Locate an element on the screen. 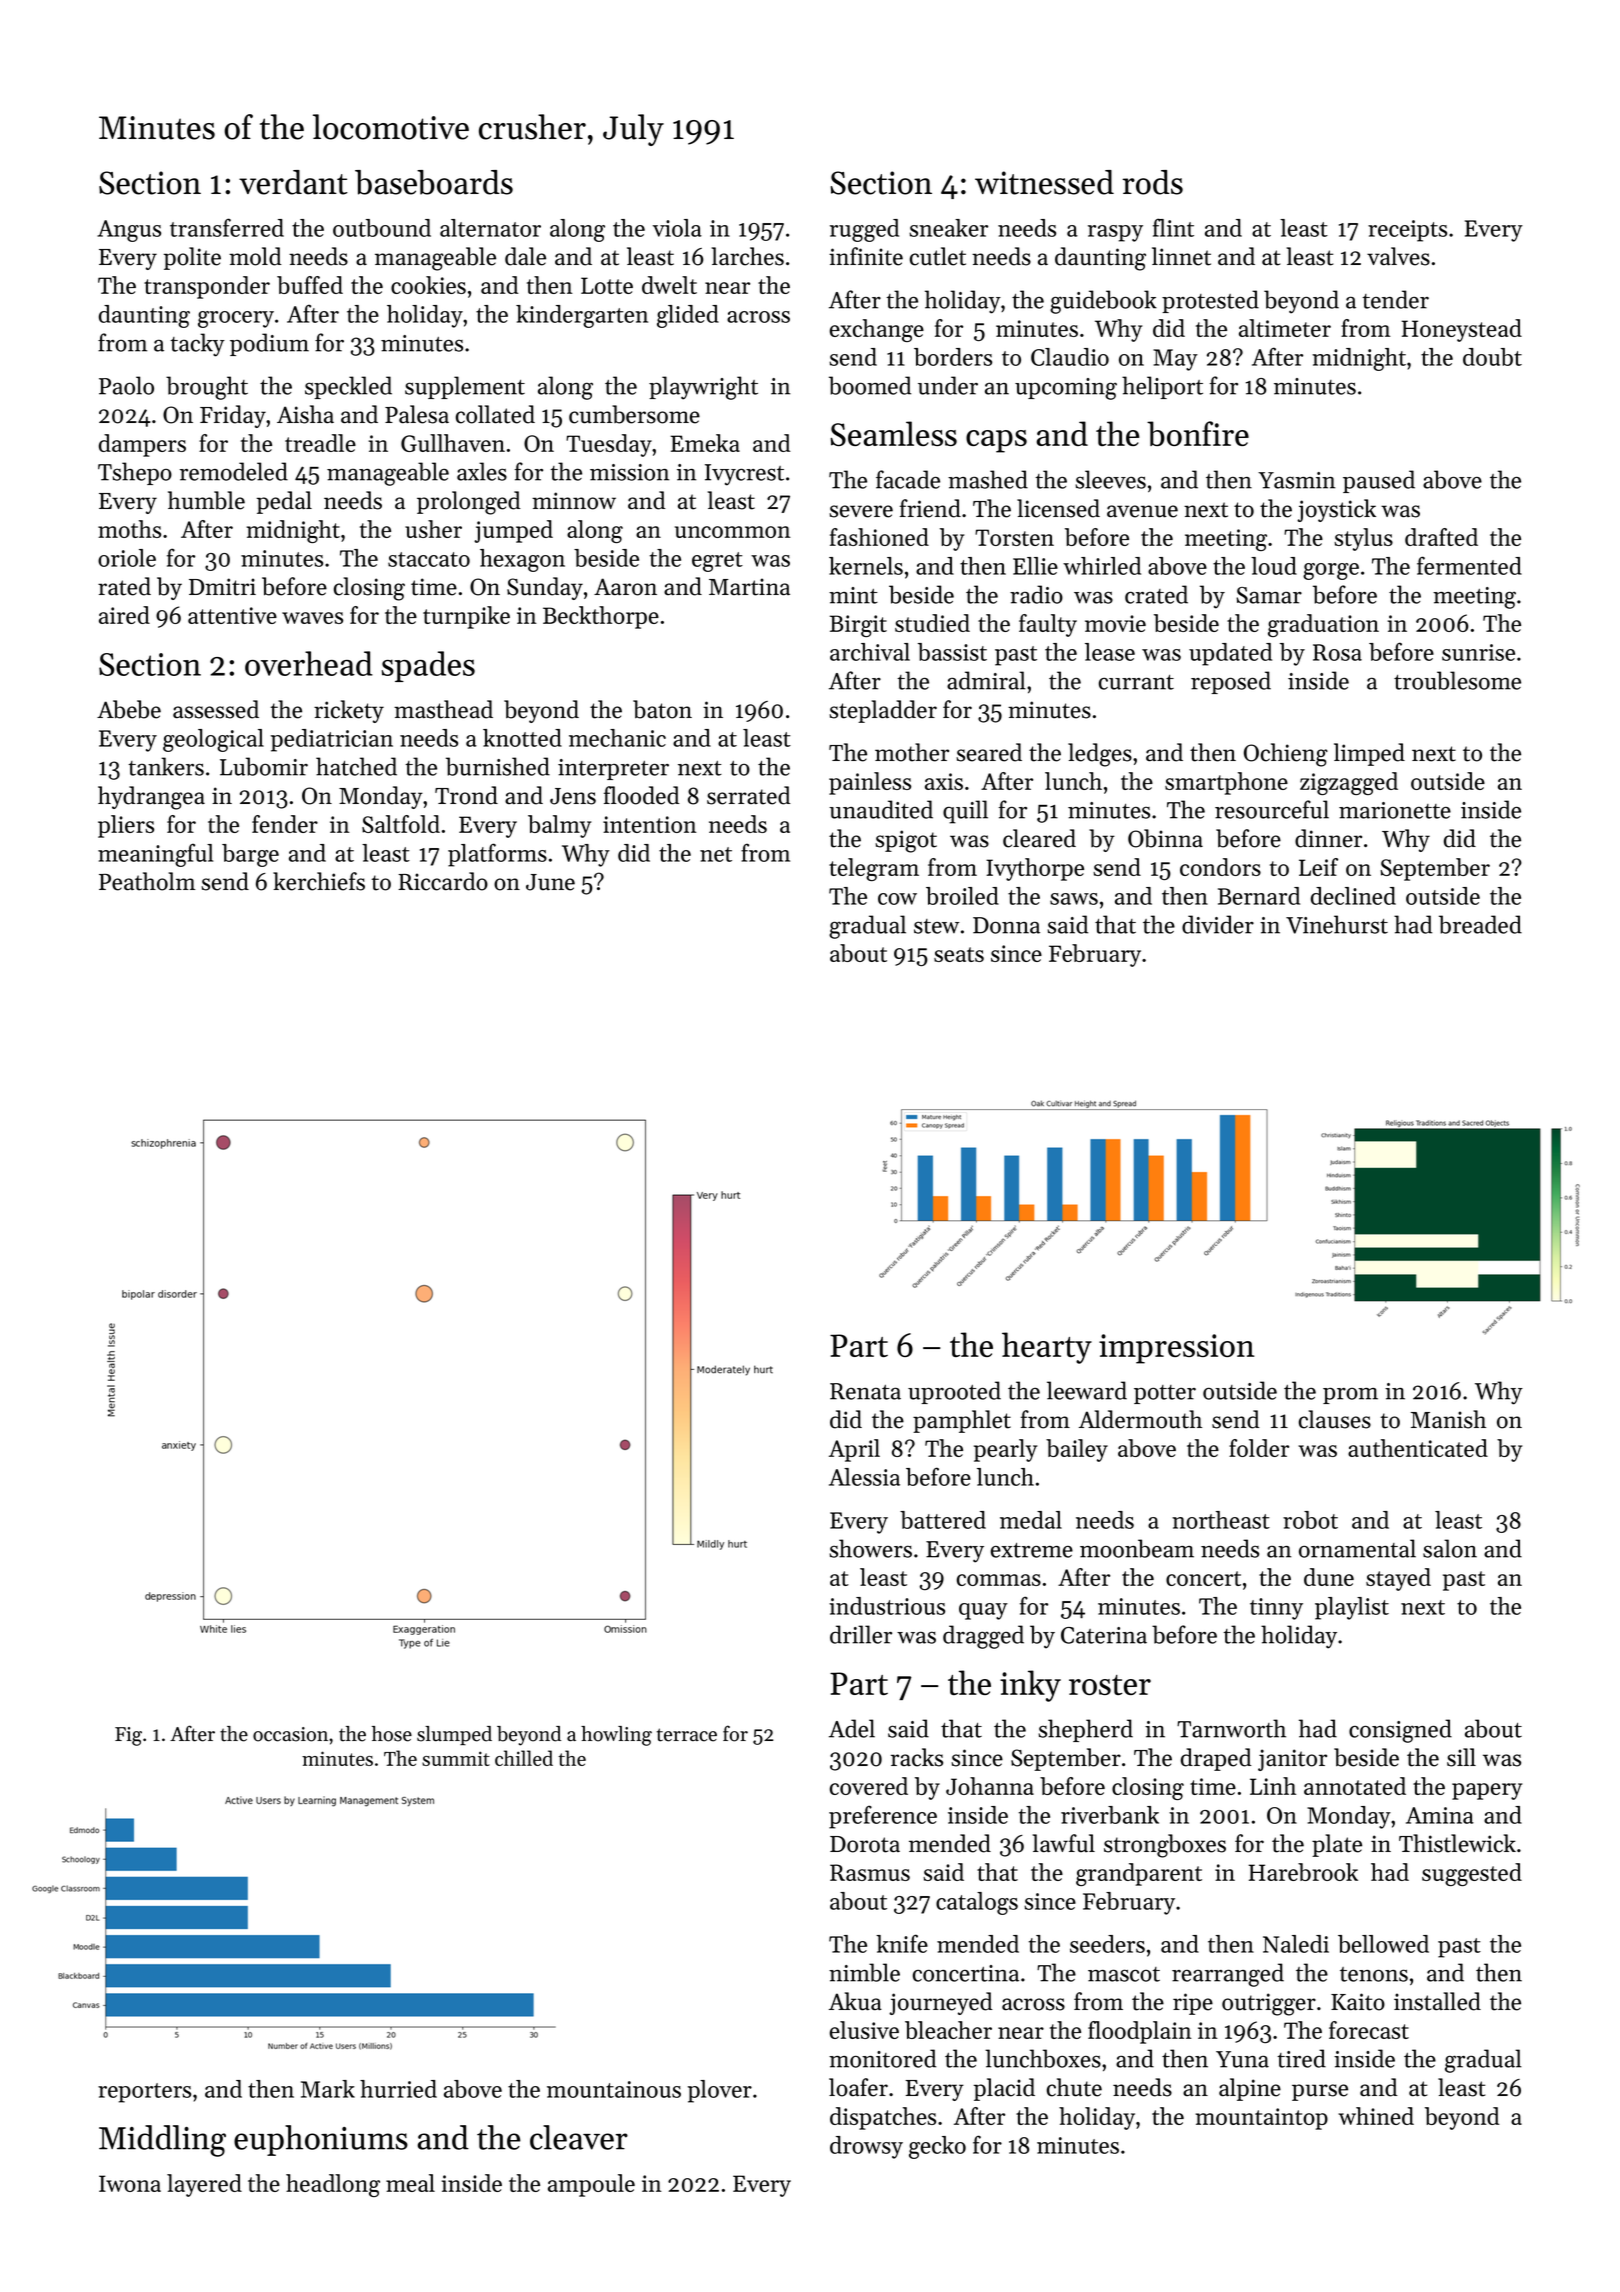 Image resolution: width=1620 pixels, height=2292 pixels. meal is located at coordinates (410, 2183).
